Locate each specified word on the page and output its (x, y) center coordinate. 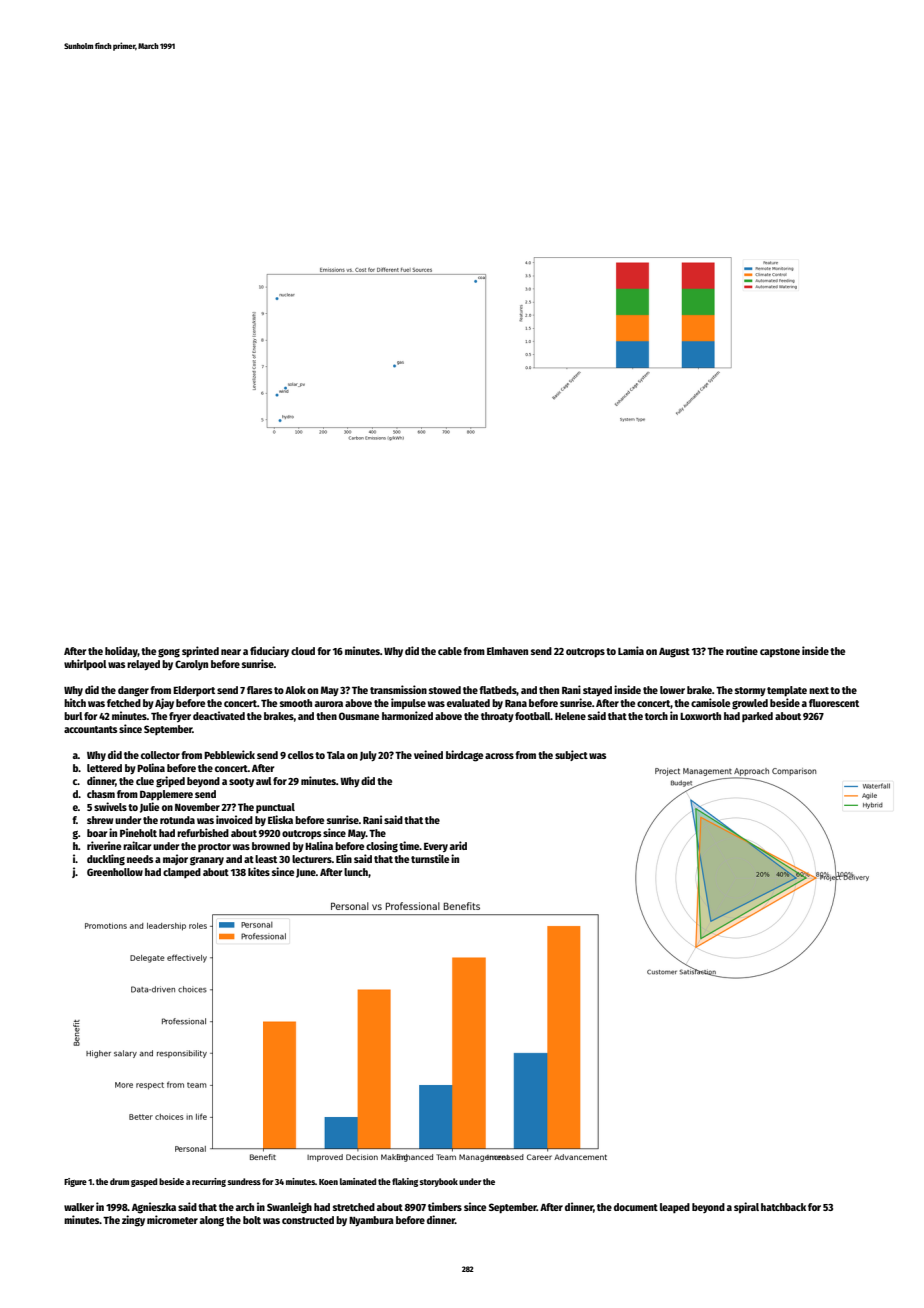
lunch (356, 872)
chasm (101, 794)
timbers (445, 1206)
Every (436, 847)
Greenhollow (115, 872)
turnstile (430, 858)
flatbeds (498, 691)
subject (571, 755)
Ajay (164, 703)
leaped (675, 1208)
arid (458, 845)
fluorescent (834, 703)
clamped (182, 873)
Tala (336, 755)
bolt (252, 1220)
